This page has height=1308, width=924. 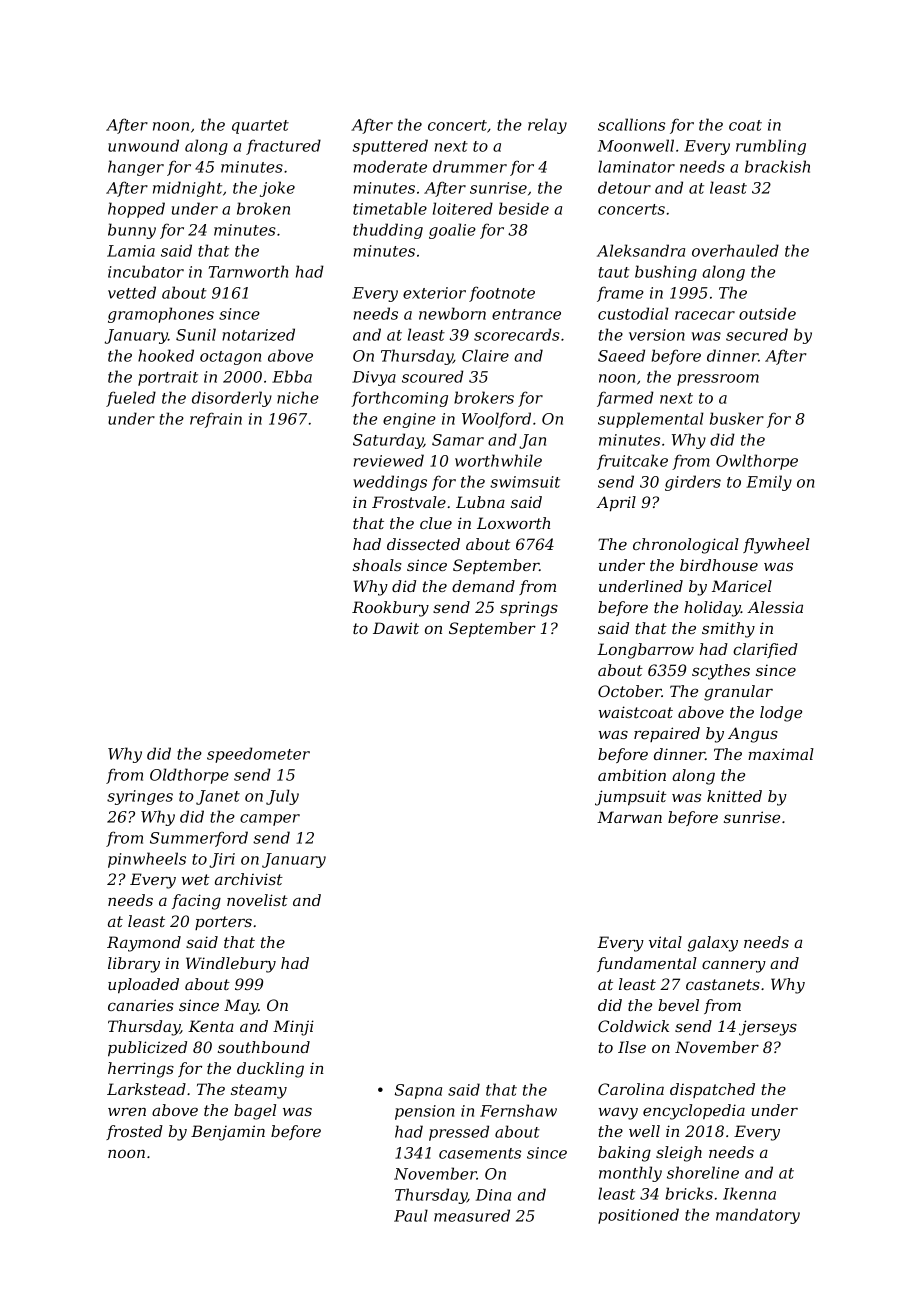 What do you see at coordinates (753, 735) in the page?
I see `Angus` at bounding box center [753, 735].
